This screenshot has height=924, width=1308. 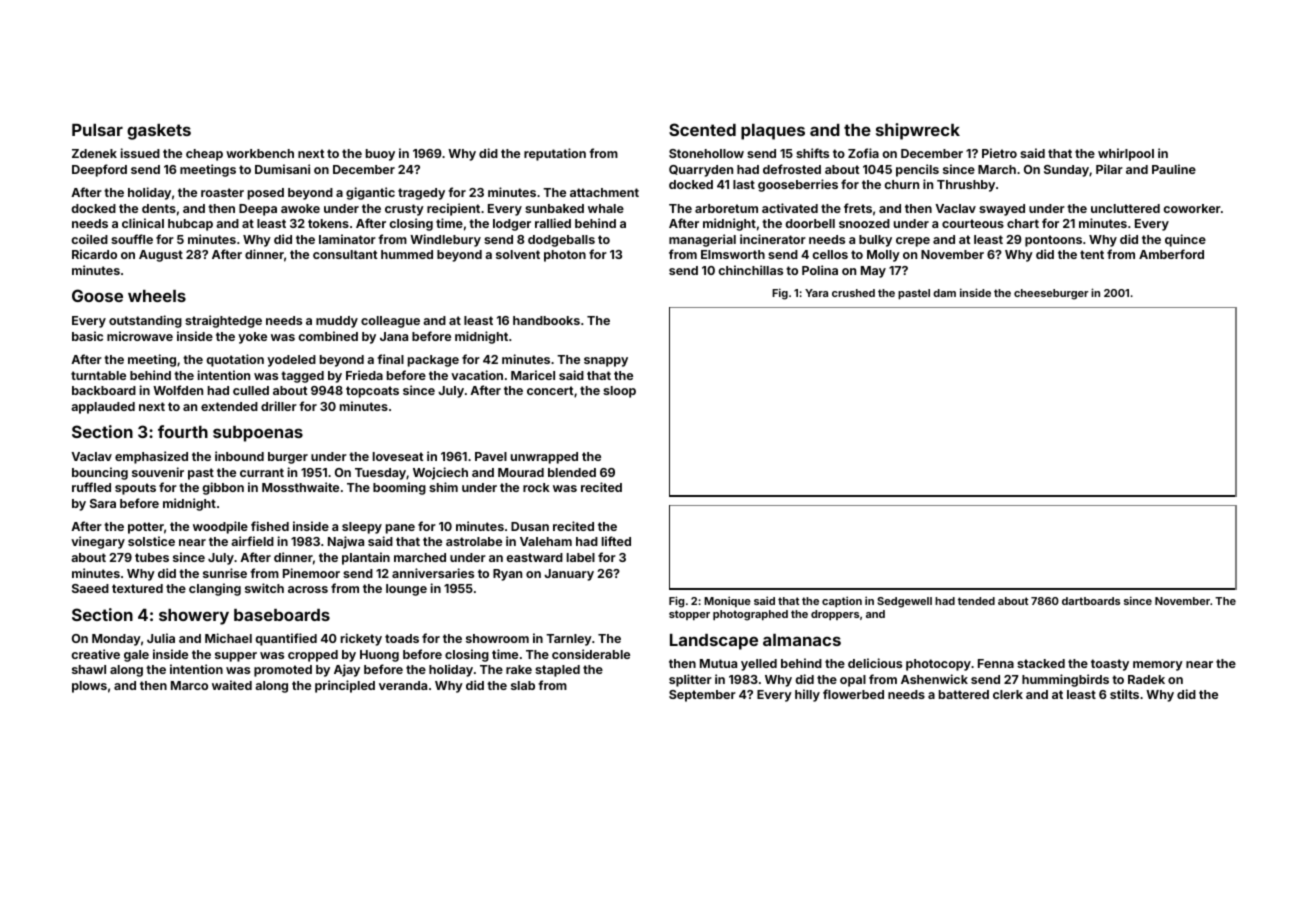 What do you see at coordinates (161, 256) in the screenshot?
I see `August` at bounding box center [161, 256].
